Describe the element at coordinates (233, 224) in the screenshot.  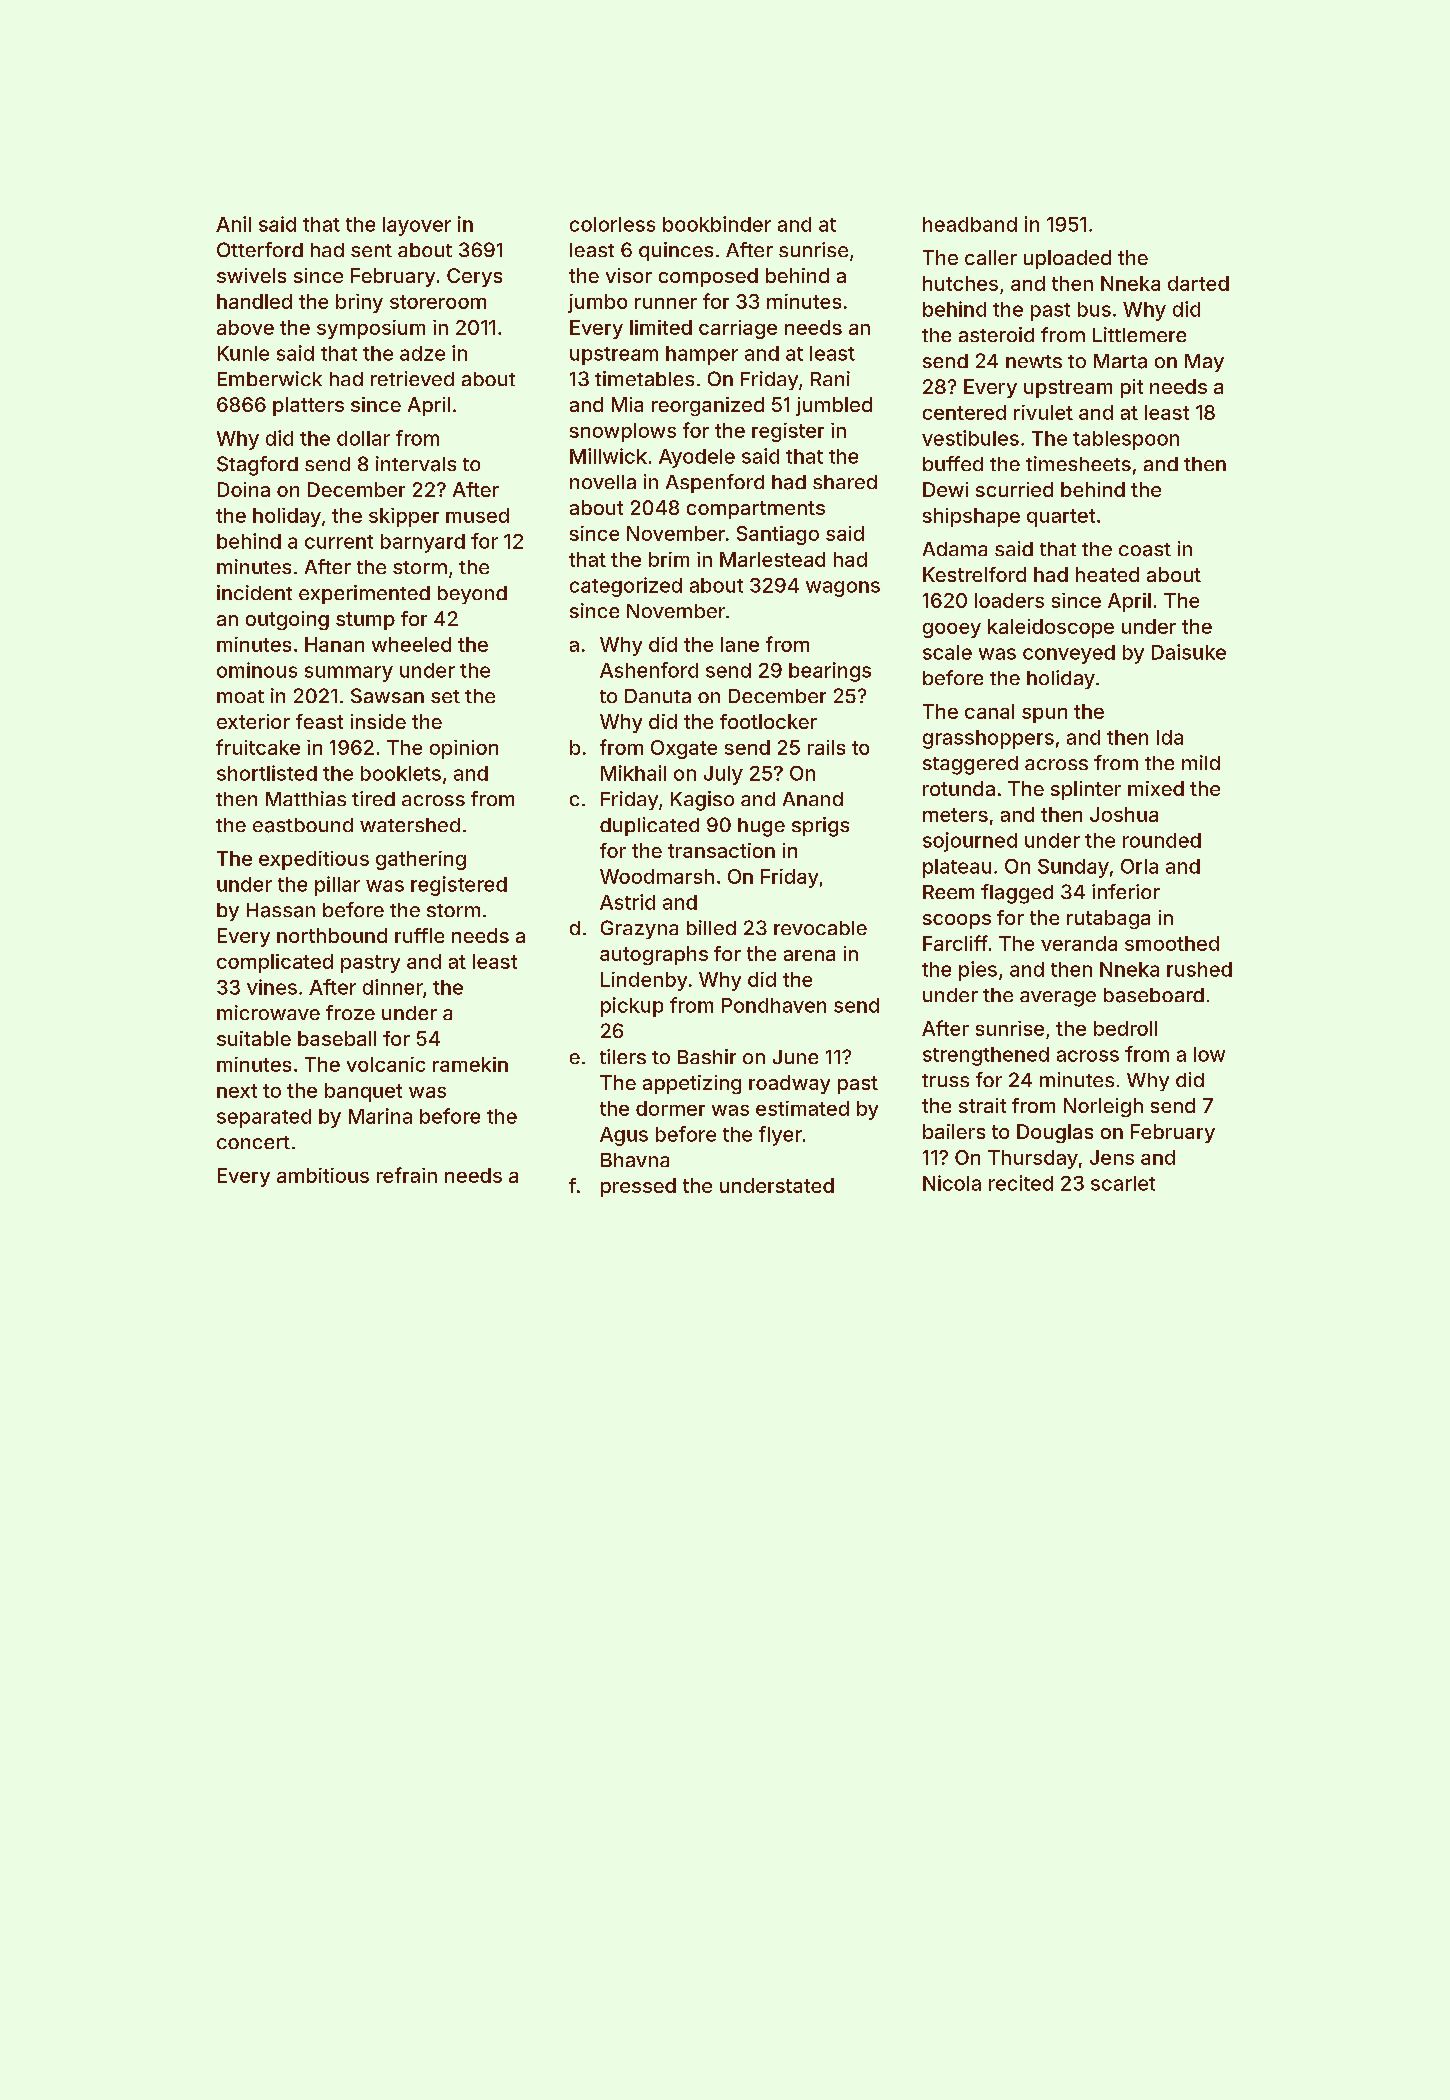
I see `Anil` at that location.
